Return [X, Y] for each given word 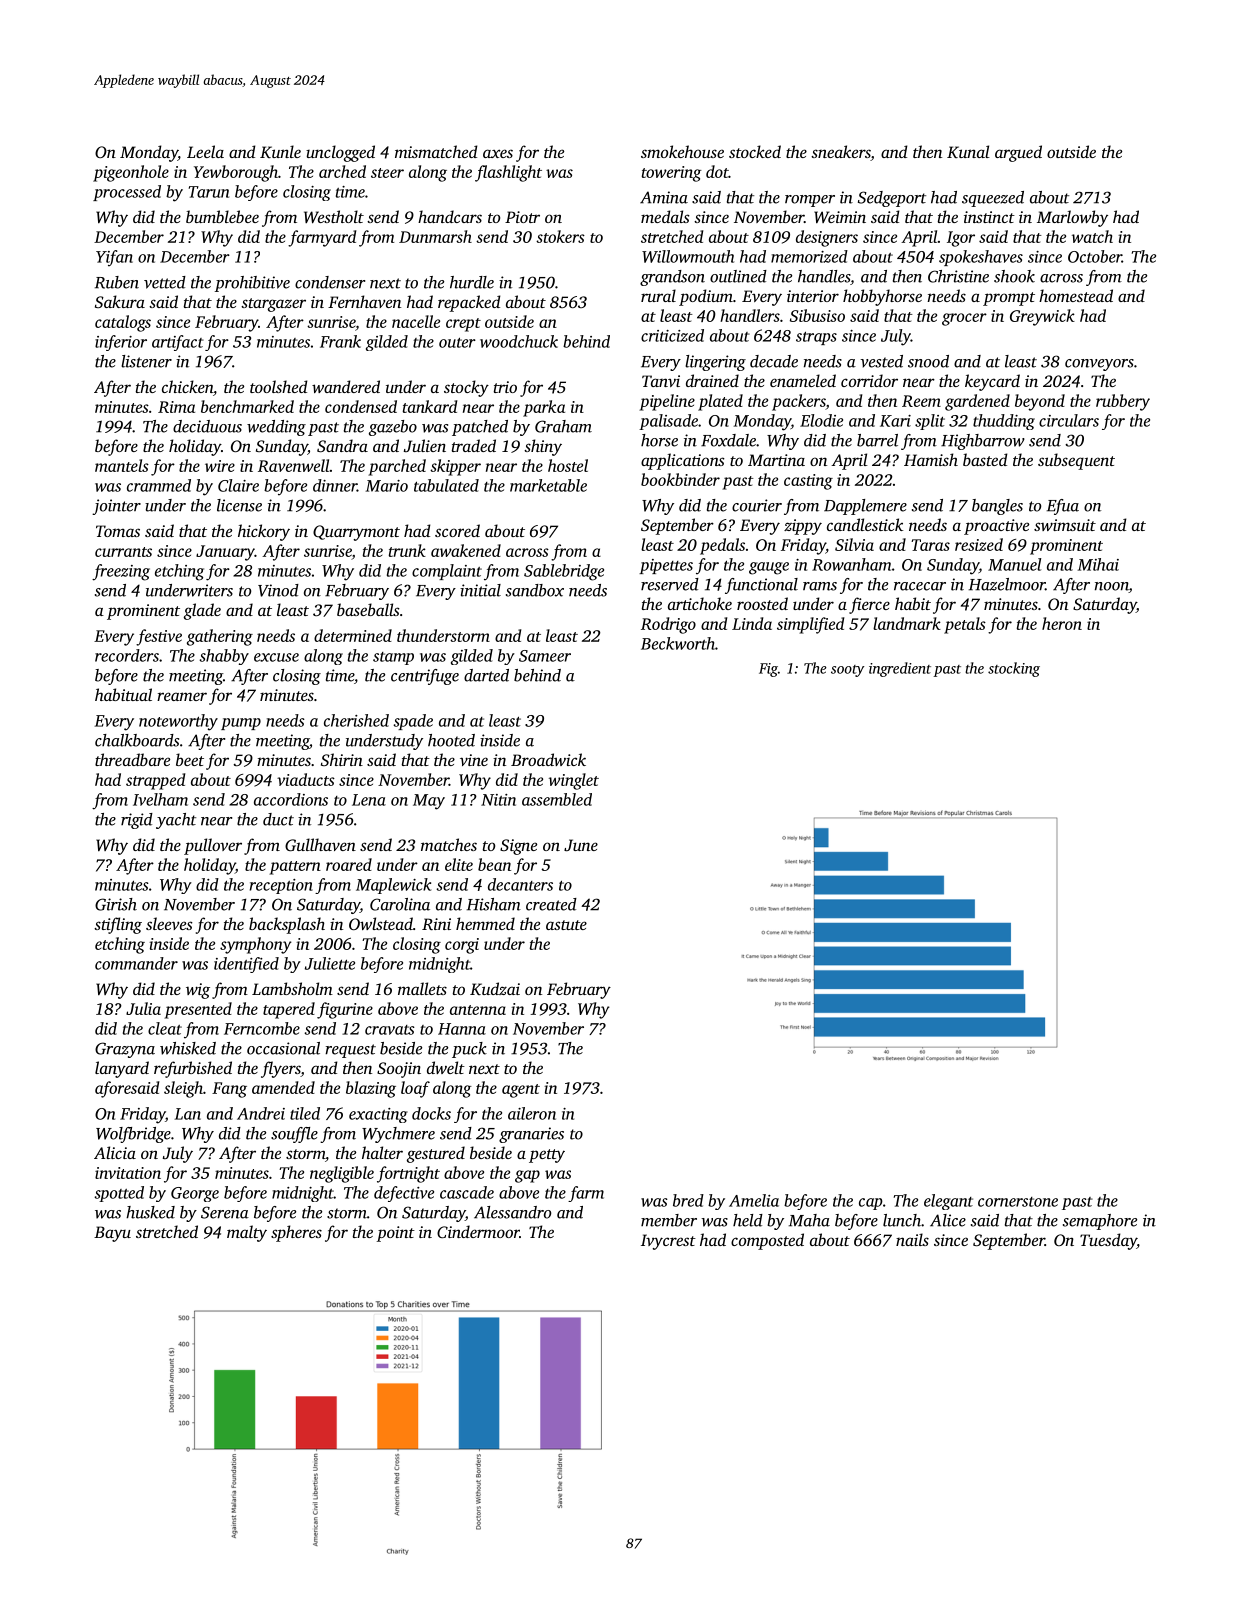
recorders [127, 655]
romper [810, 201]
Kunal [968, 151]
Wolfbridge [133, 1135]
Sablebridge [564, 572]
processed [127, 193]
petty [547, 1156]
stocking [1014, 669]
